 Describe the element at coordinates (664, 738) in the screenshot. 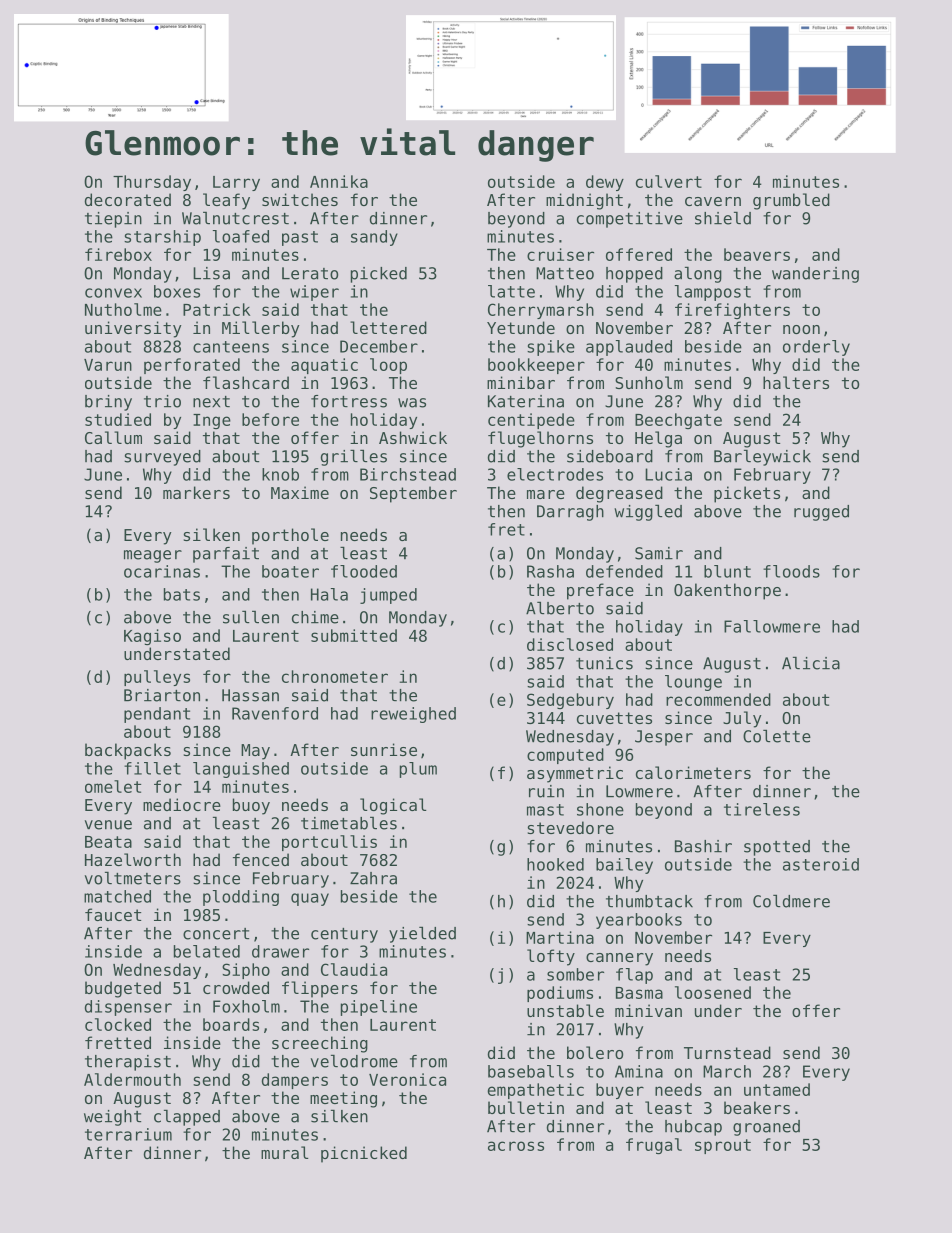

I see `Jesper` at that location.
